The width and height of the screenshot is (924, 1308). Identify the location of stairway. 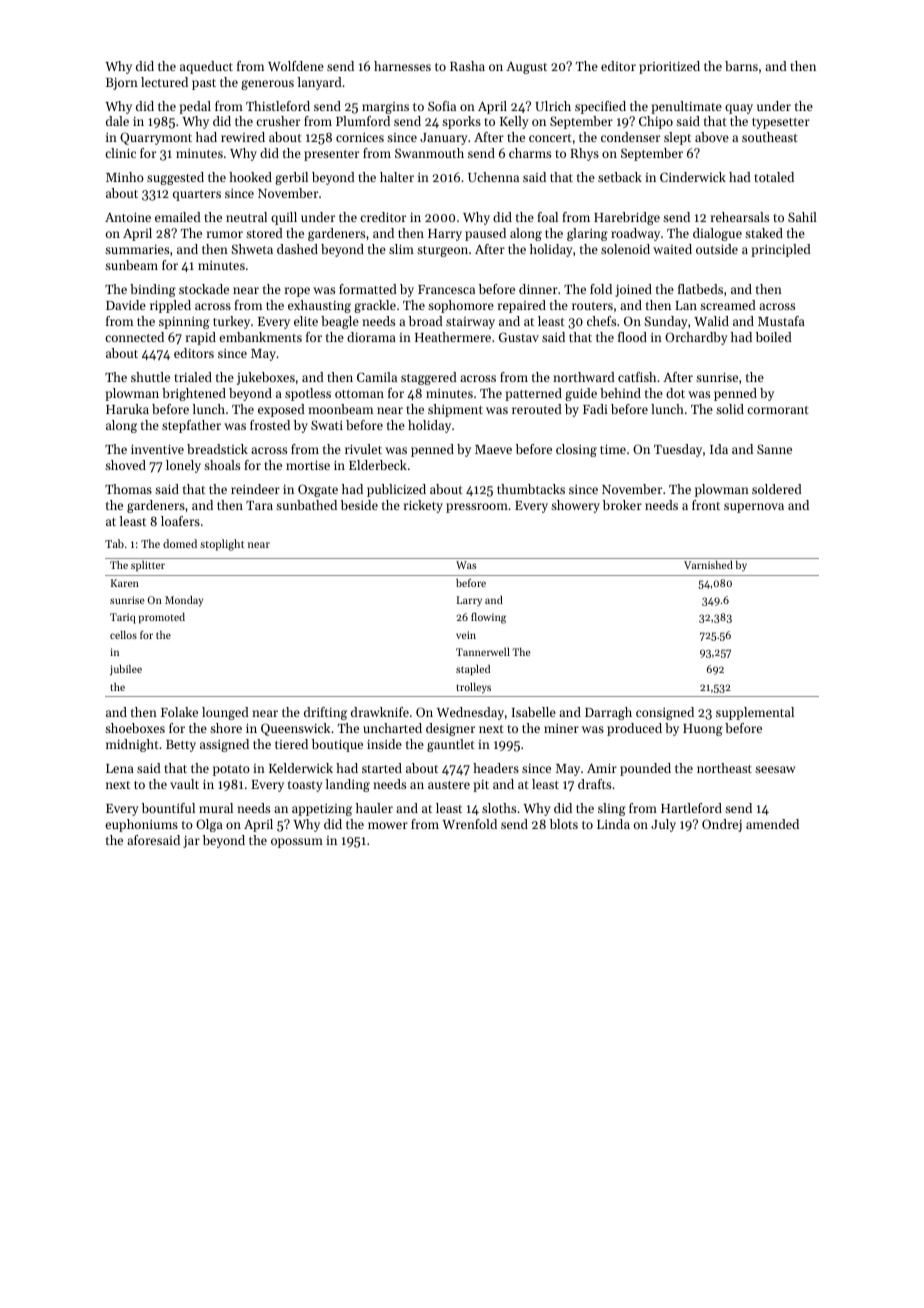
(470, 323).
